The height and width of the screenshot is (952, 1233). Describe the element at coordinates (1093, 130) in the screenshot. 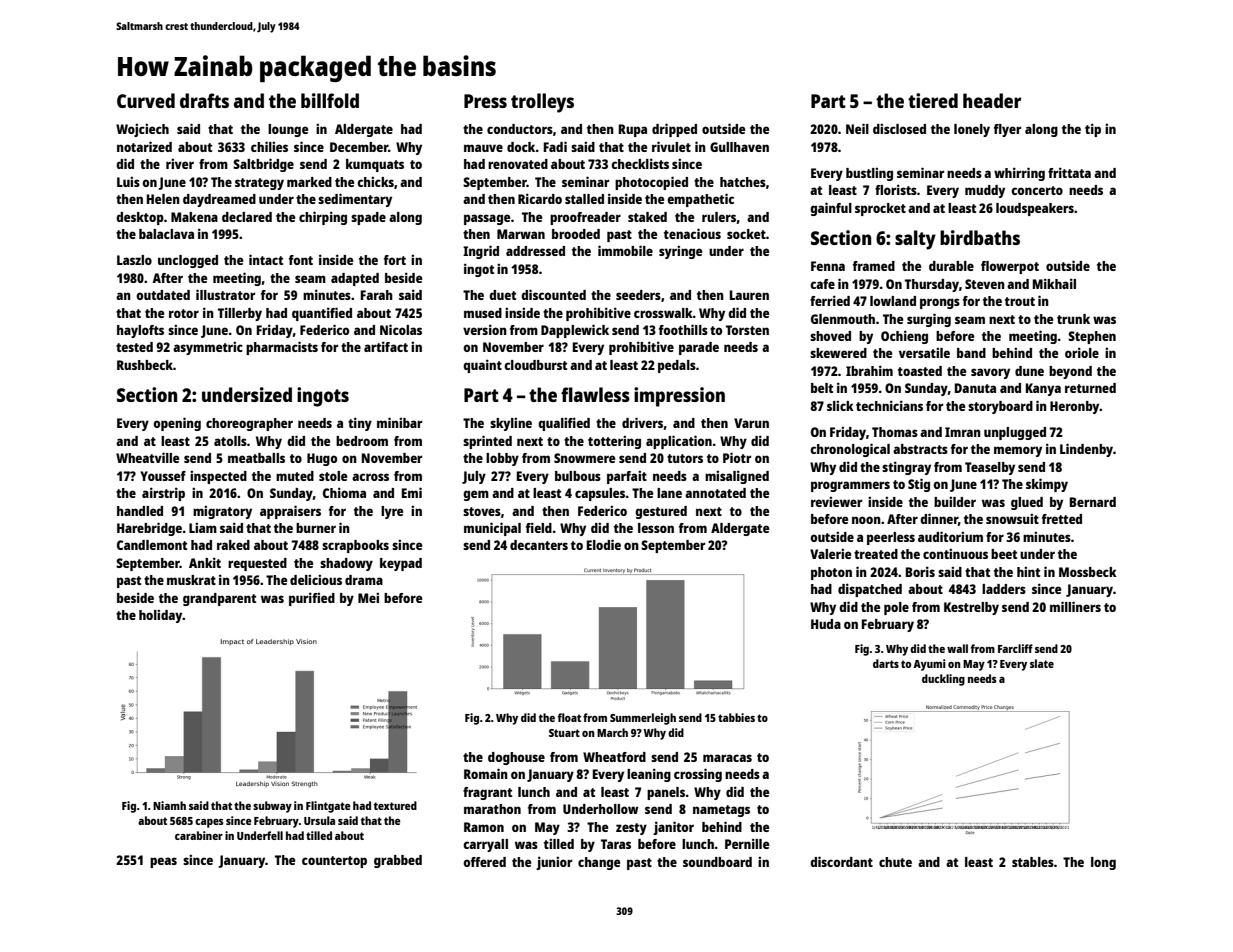

I see `tip` at that location.
